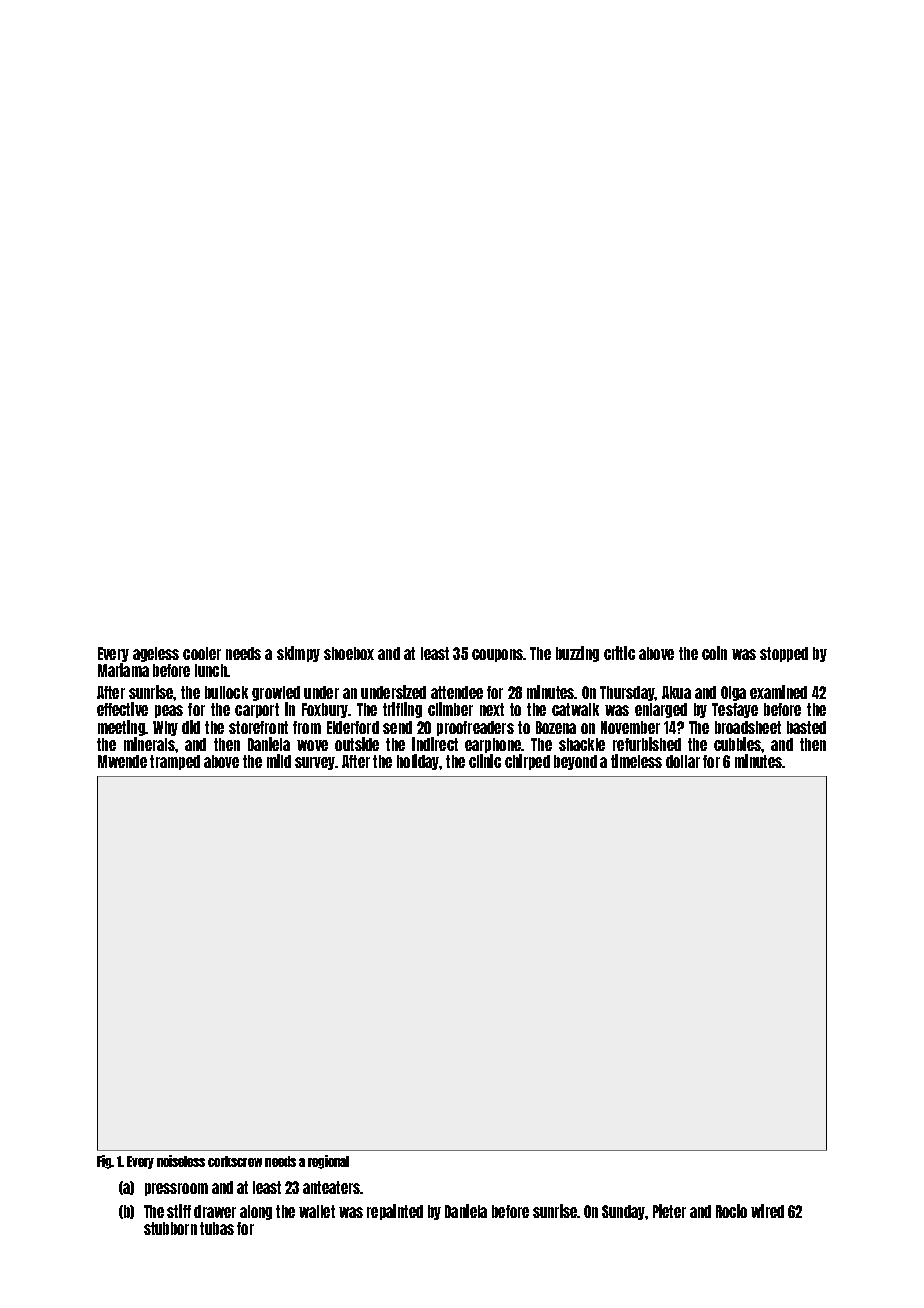  I want to click on tramped, so click(175, 762).
